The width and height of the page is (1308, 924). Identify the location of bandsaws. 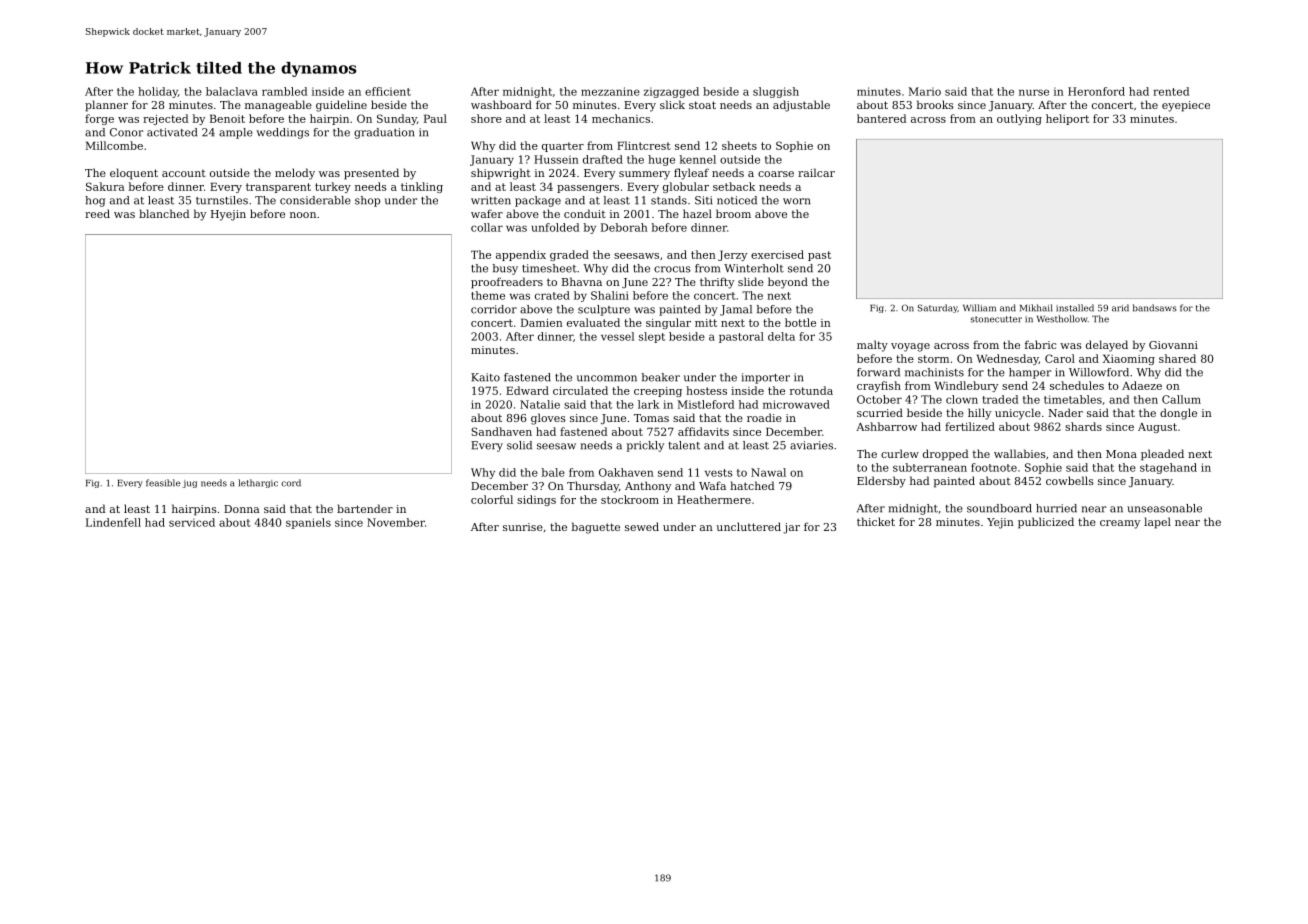
(1154, 308).
